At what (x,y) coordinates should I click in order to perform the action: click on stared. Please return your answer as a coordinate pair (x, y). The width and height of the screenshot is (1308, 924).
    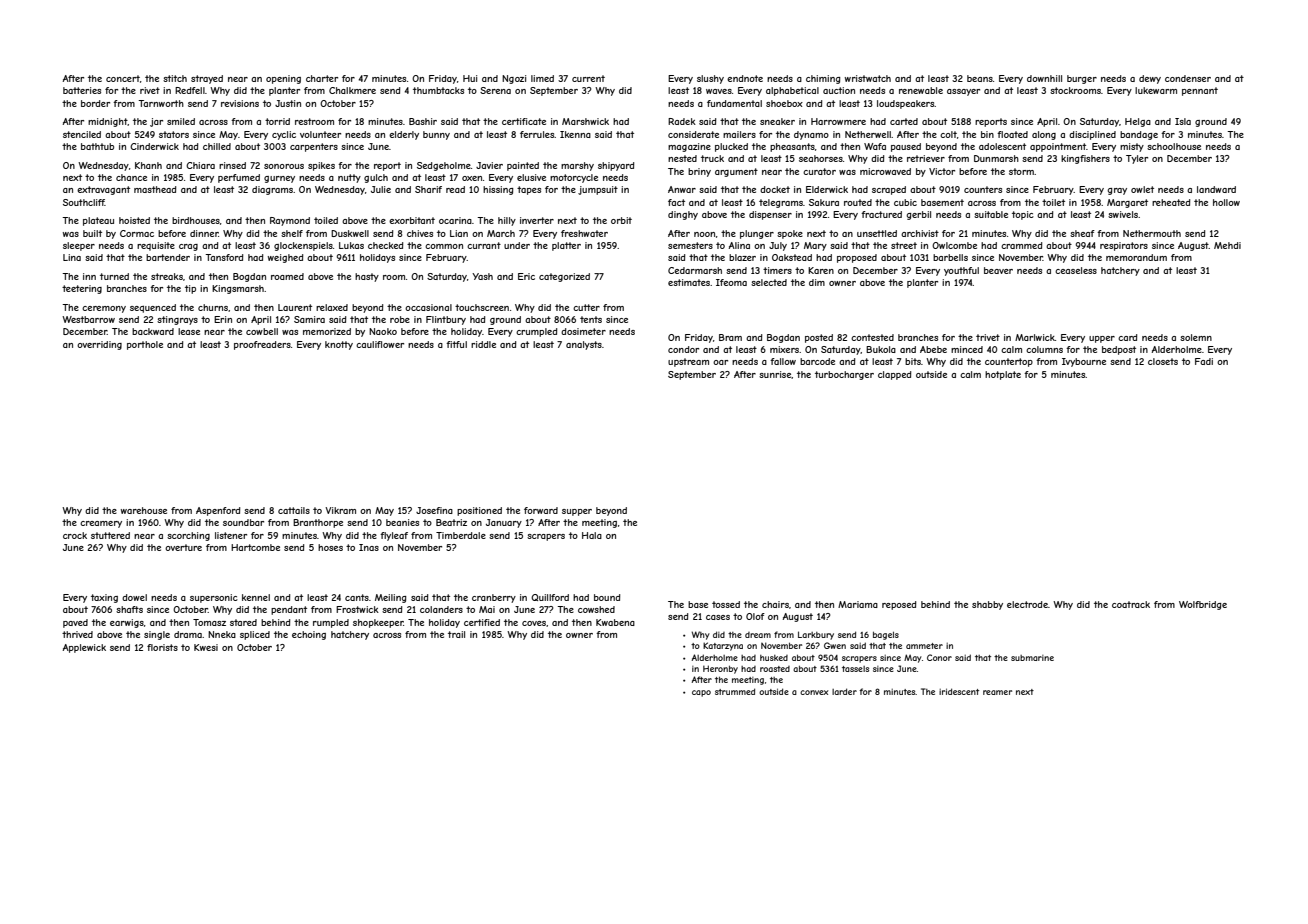
    Looking at the image, I should click on (243, 622).
